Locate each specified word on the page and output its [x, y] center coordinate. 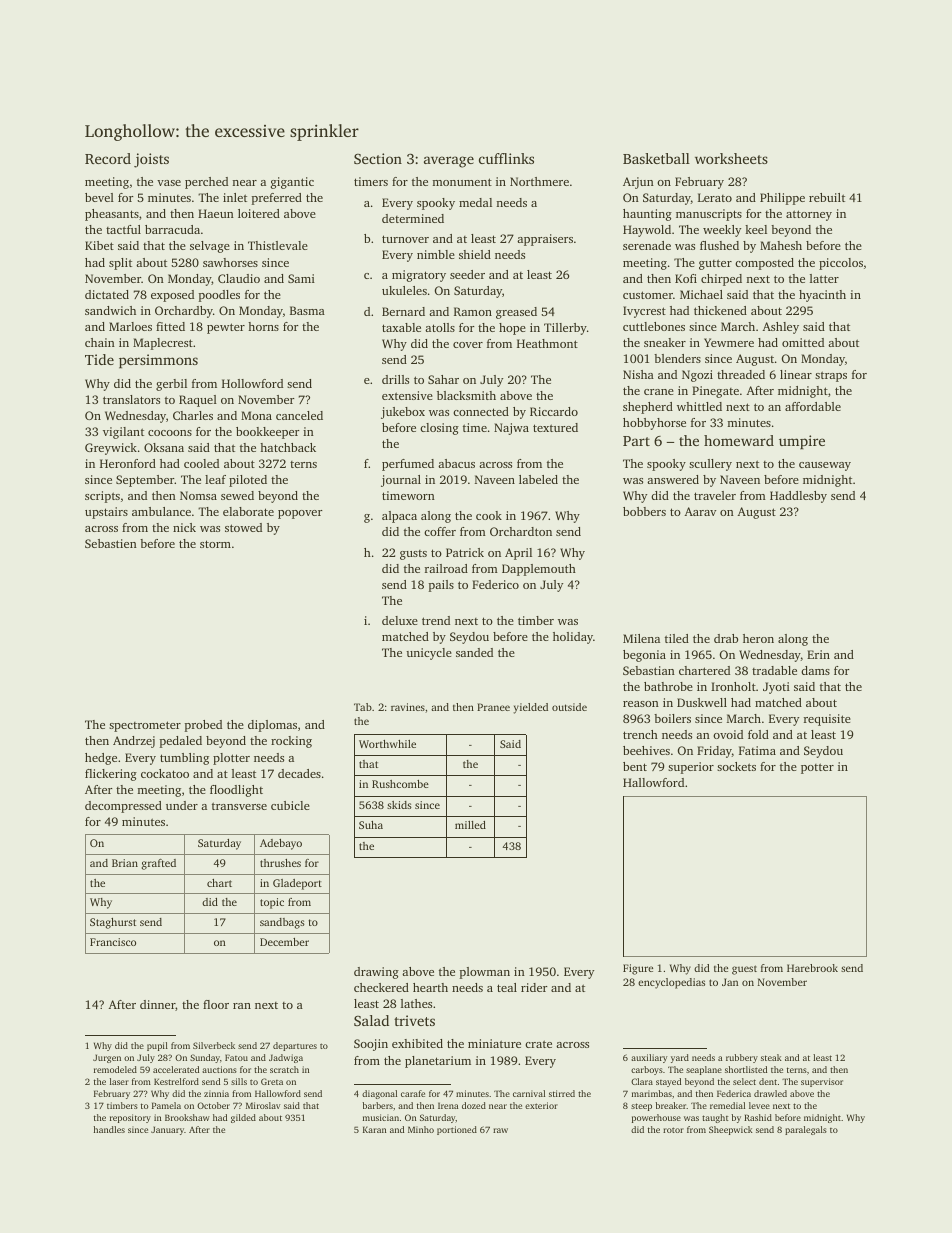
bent [635, 766]
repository [130, 1118]
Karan [375, 1129]
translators [131, 399]
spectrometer [145, 726]
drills [395, 379]
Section [378, 158]
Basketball [656, 158]
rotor [673, 1130]
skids [399, 805]
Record [108, 158]
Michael [701, 294]
